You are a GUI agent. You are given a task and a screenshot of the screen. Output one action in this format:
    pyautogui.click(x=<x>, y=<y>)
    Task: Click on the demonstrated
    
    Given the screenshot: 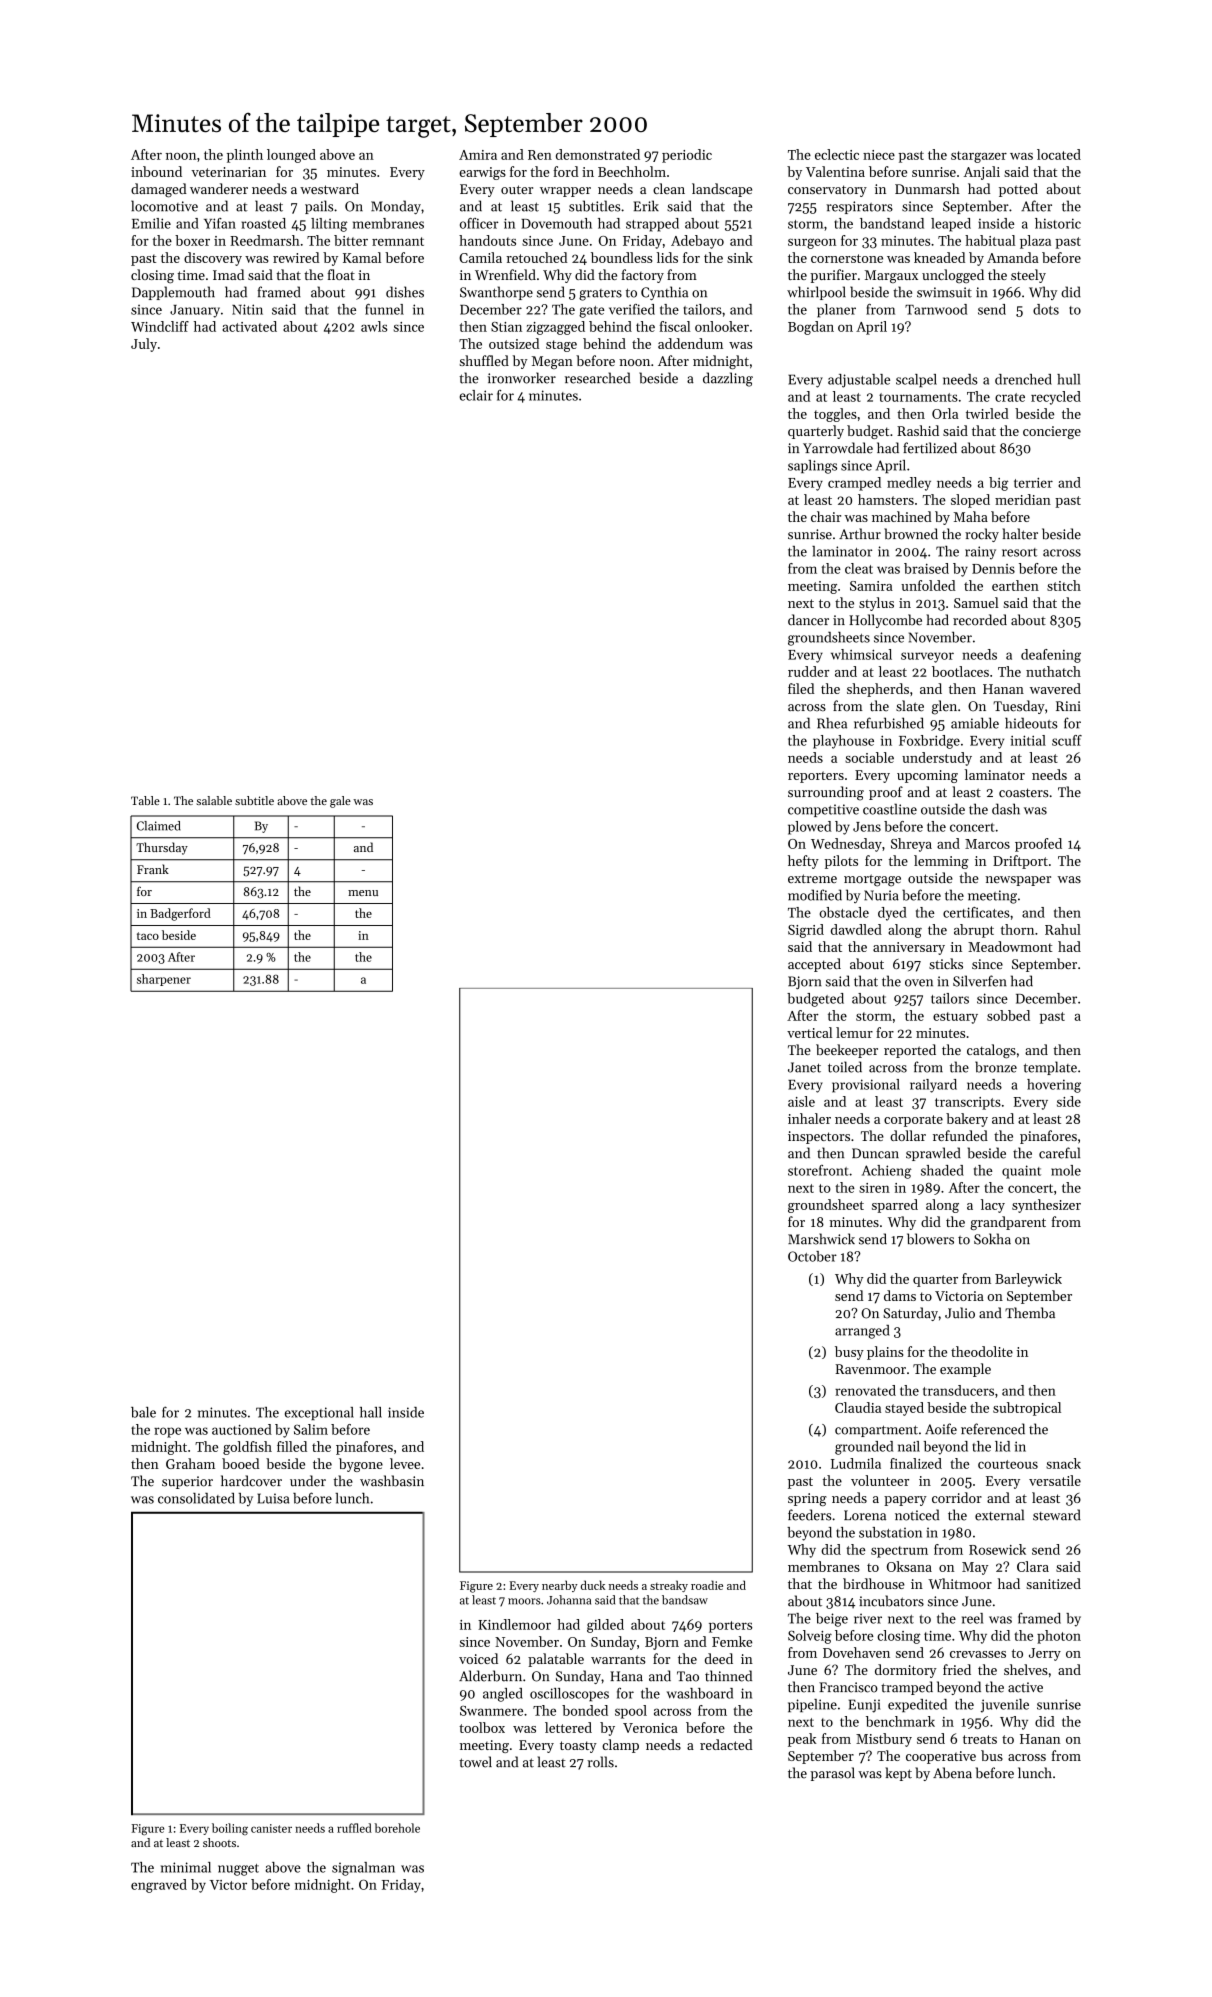 What is the action you would take?
    pyautogui.click(x=598, y=154)
